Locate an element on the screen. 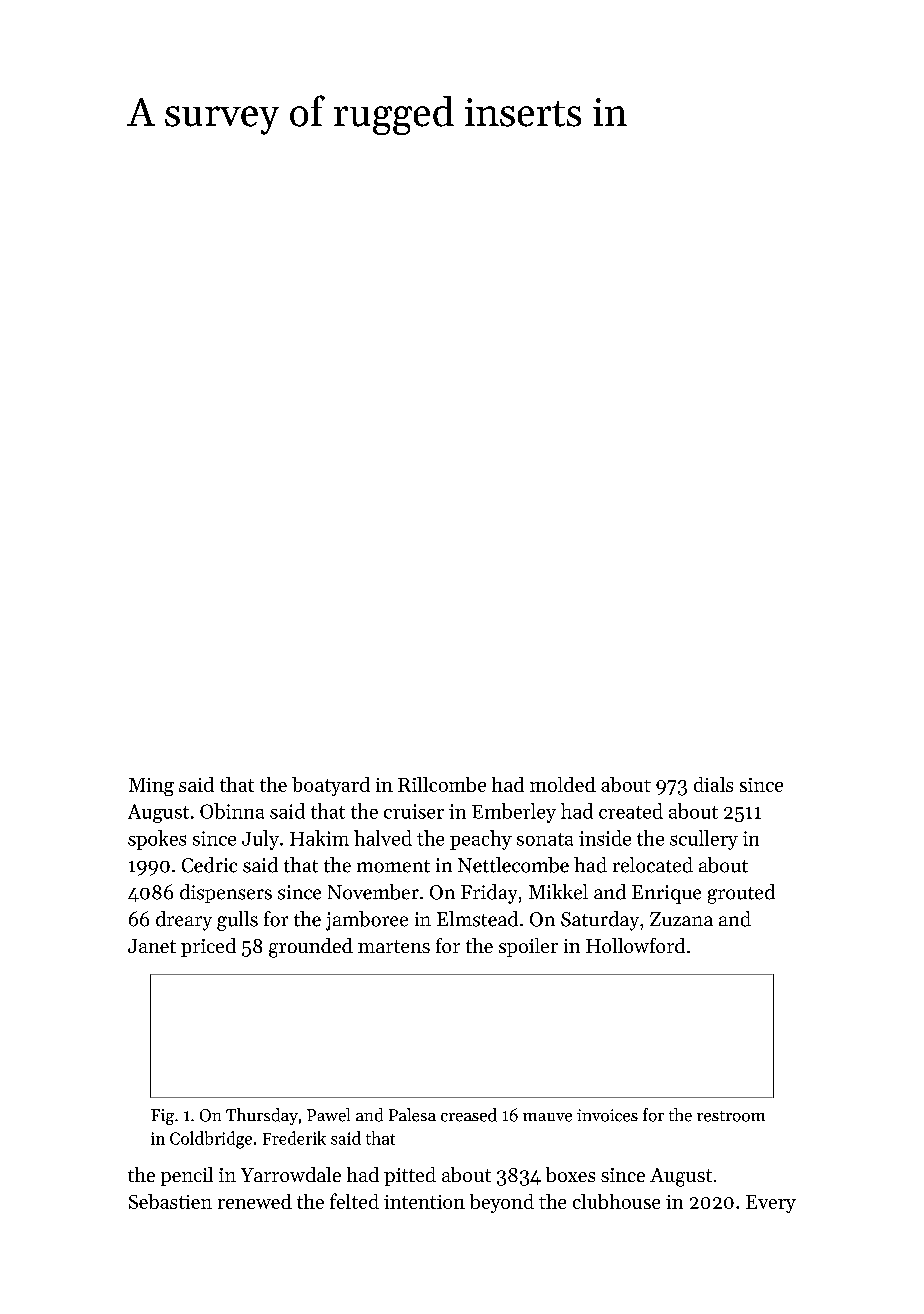 The height and width of the screenshot is (1314, 924). Sebastien is located at coordinates (170, 1201).
